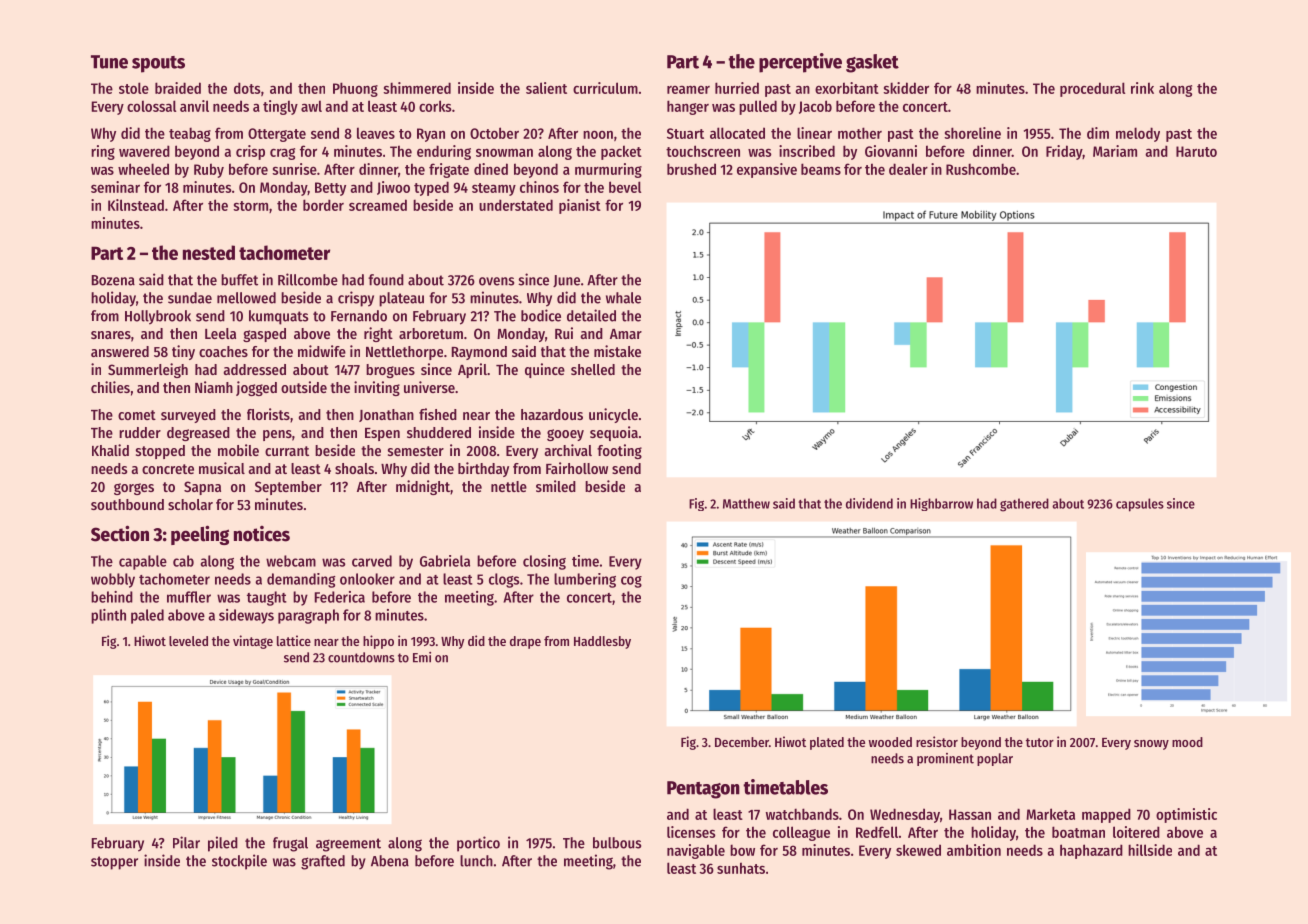 This page has height=924, width=1308. What do you see at coordinates (546, 88) in the page?
I see `salient` at bounding box center [546, 88].
